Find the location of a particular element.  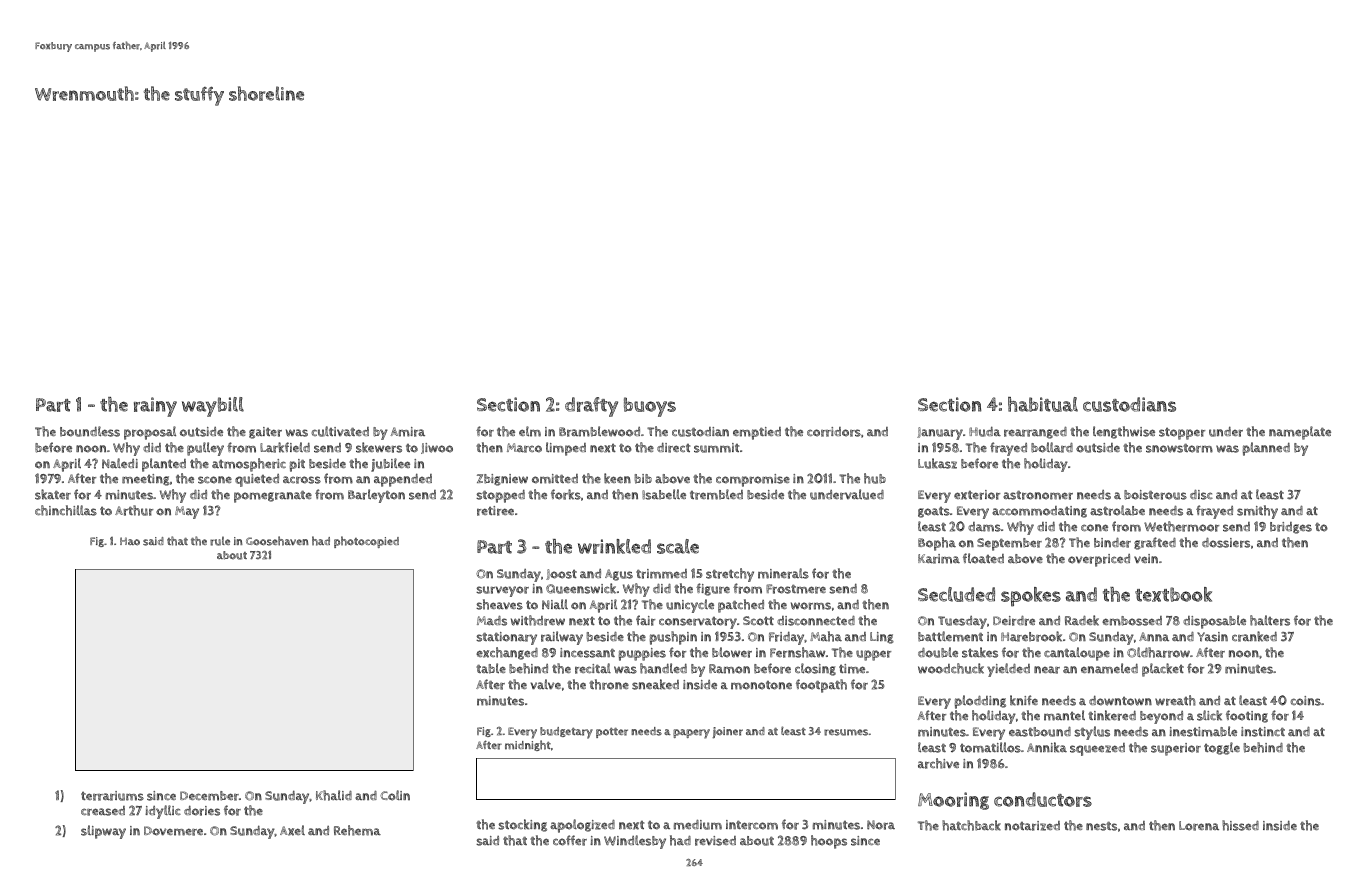

hissed is located at coordinates (1240, 825).
